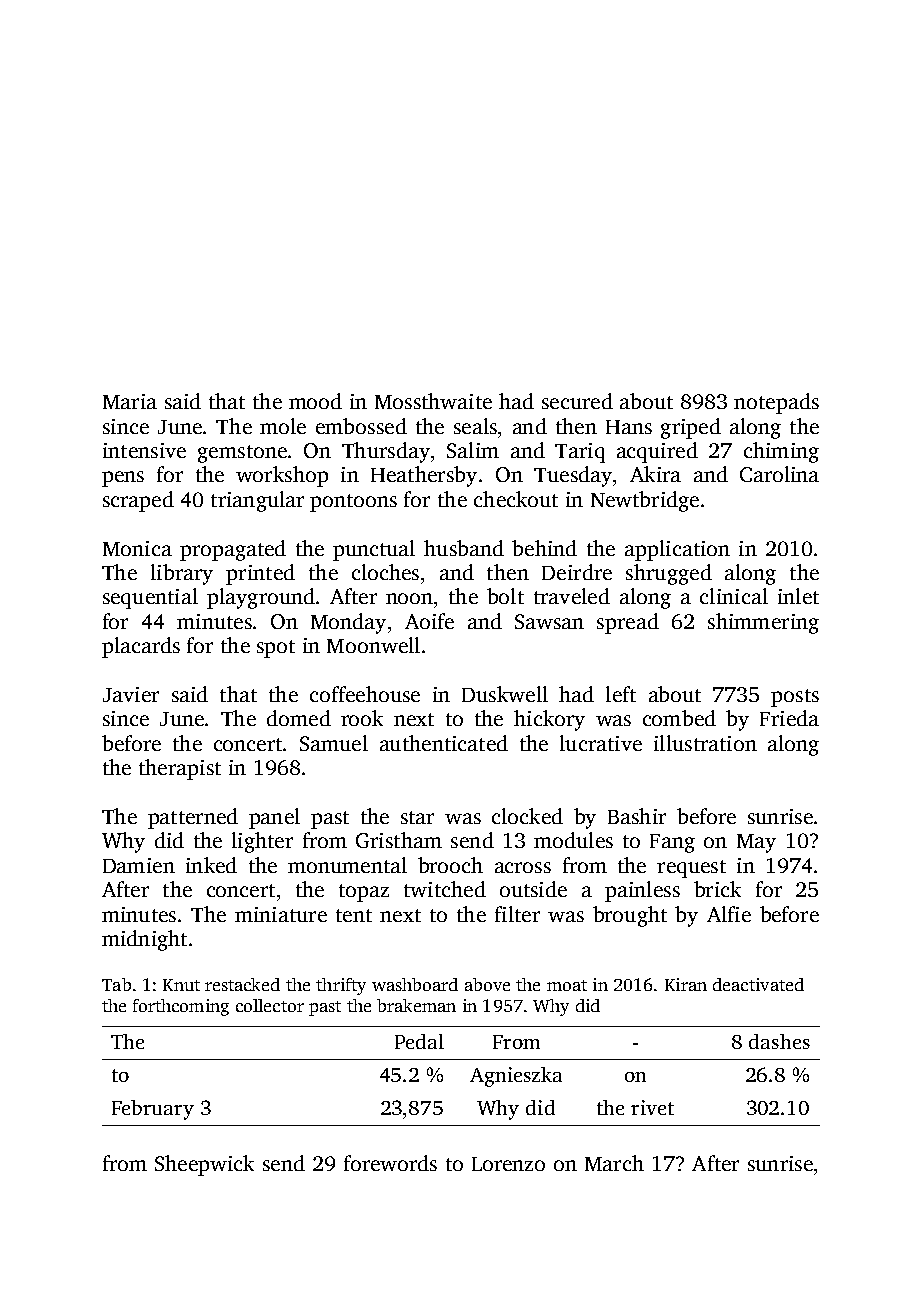 The height and width of the screenshot is (1307, 921). I want to click on Lorenzo, so click(508, 1164).
